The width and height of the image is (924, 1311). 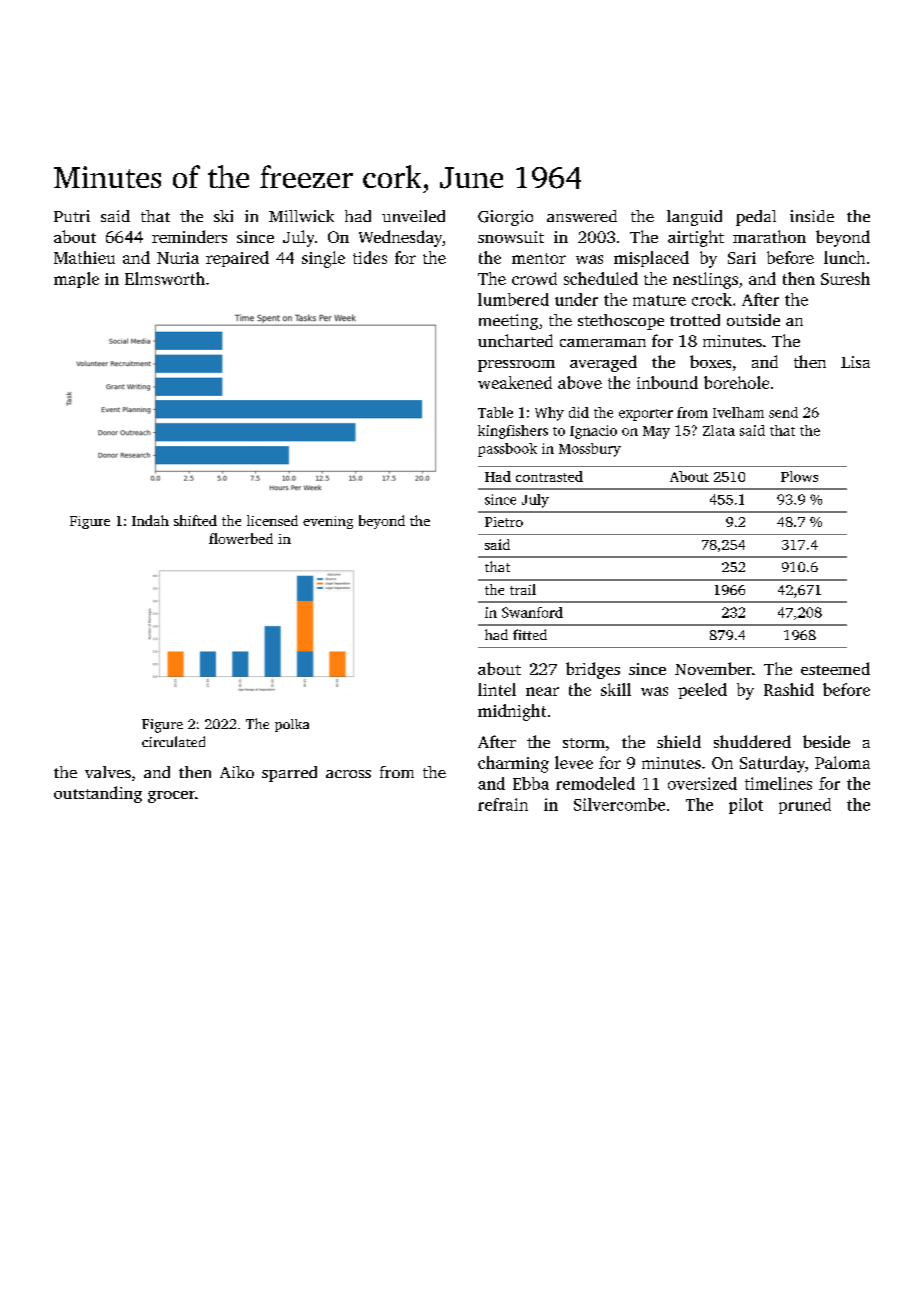 I want to click on send, so click(x=783, y=412).
